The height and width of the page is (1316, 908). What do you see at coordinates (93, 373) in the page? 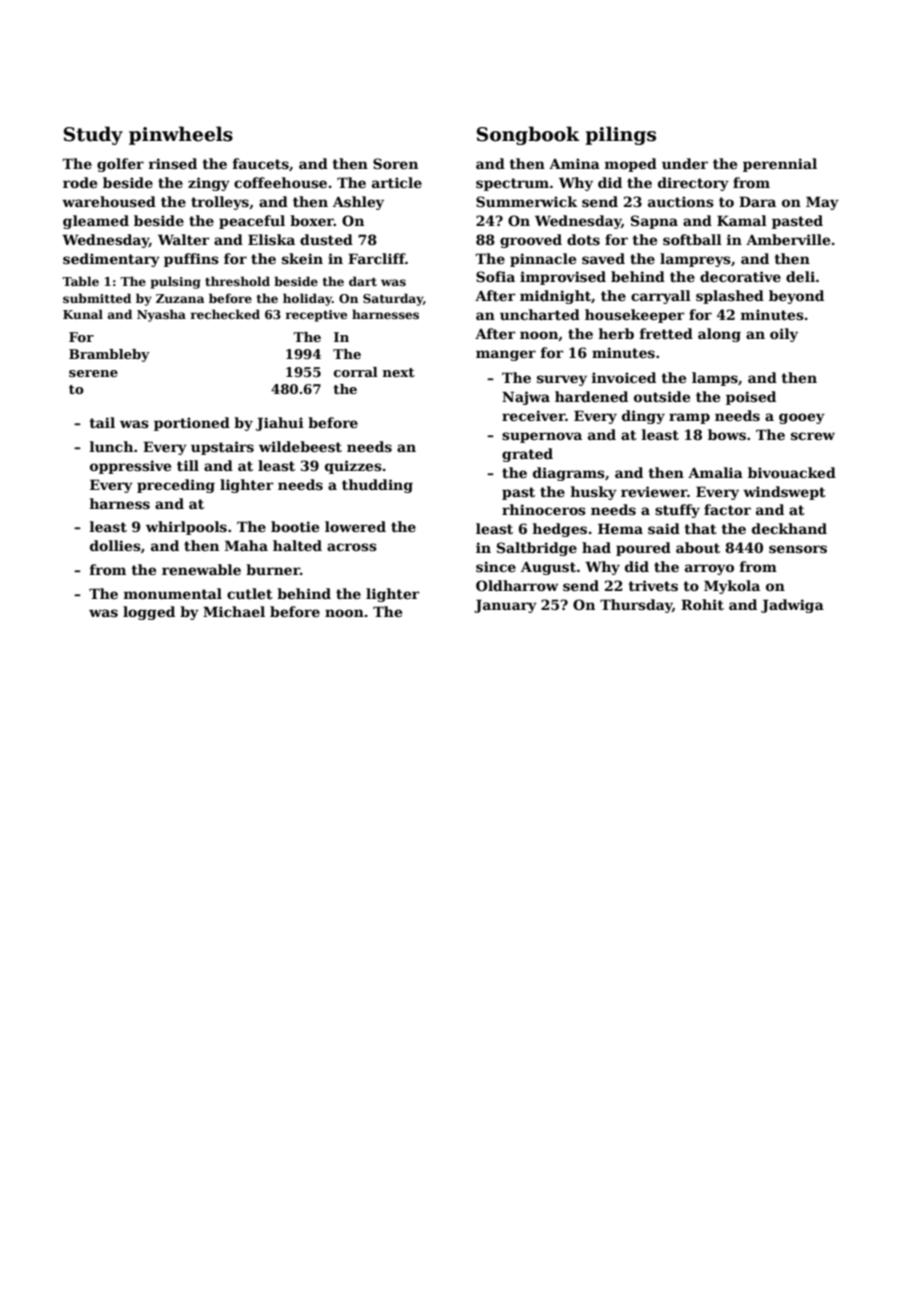
I see `serene` at bounding box center [93, 373].
